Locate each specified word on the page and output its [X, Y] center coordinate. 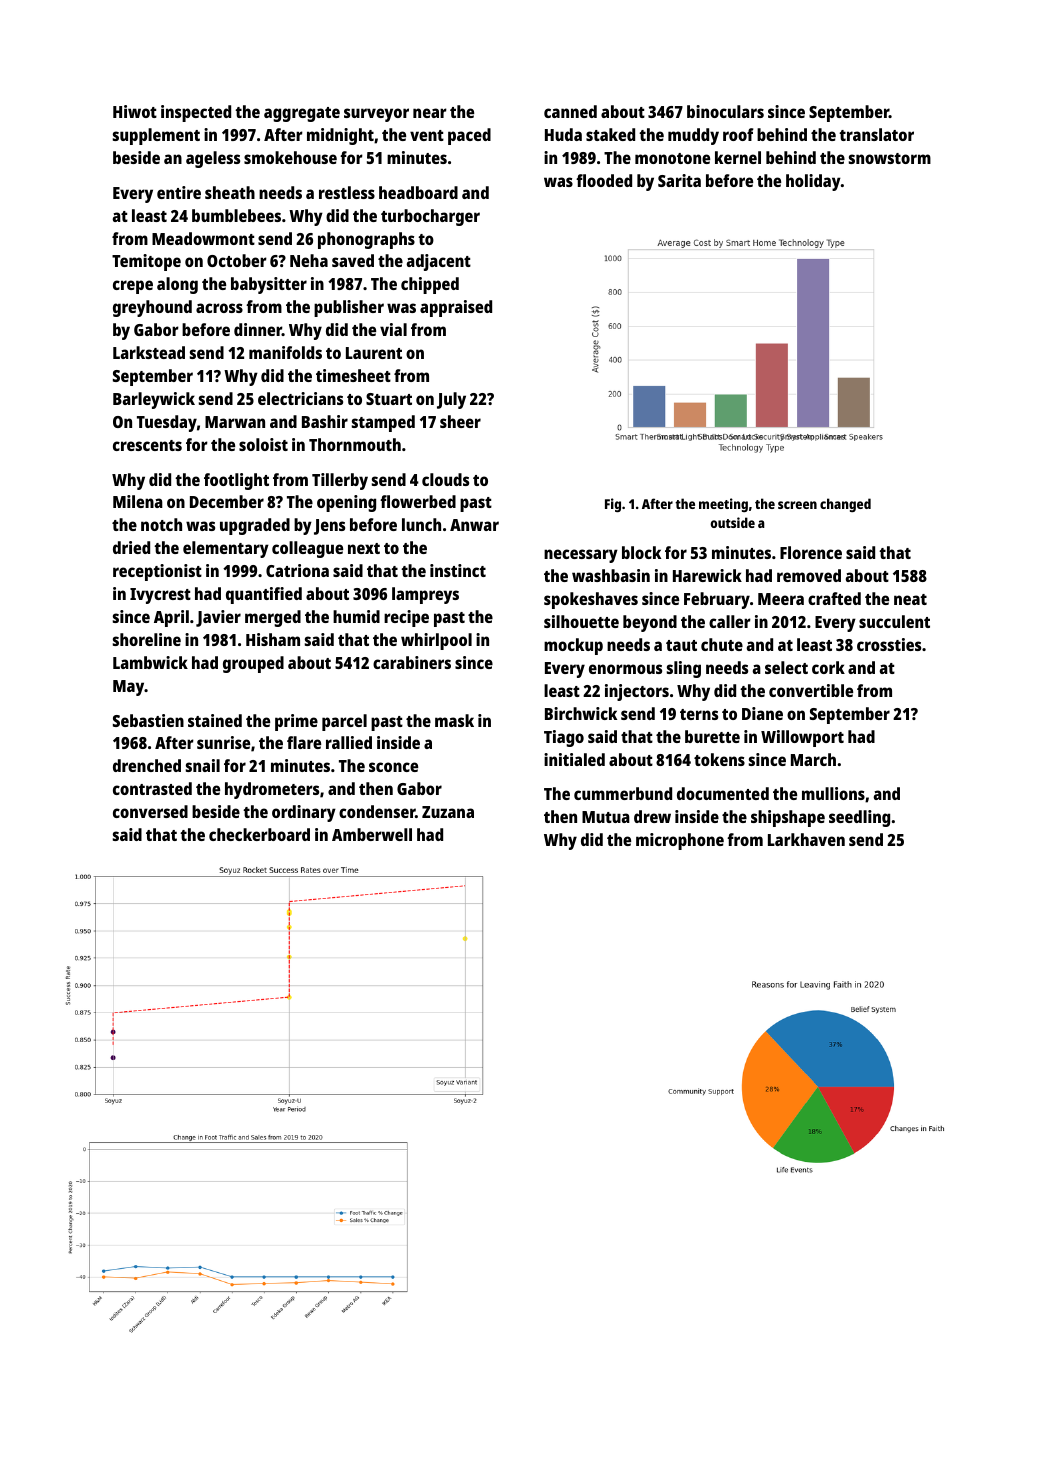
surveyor [376, 115]
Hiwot [135, 111]
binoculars [725, 111]
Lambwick [150, 662]
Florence [811, 552]
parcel [344, 722]
